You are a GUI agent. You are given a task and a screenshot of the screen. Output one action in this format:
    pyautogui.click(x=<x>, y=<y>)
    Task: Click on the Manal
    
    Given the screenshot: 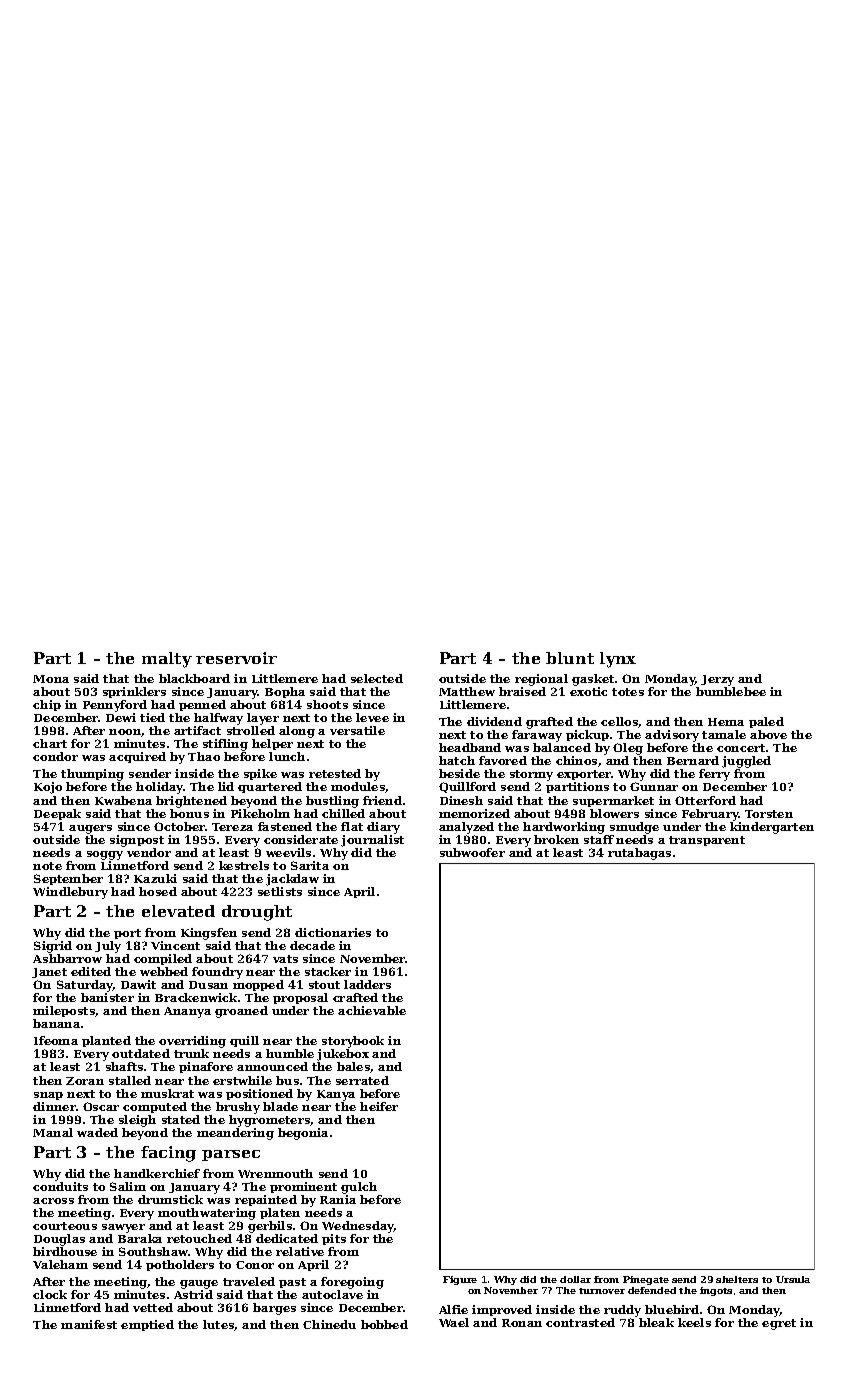 What is the action you would take?
    pyautogui.click(x=53, y=1132)
